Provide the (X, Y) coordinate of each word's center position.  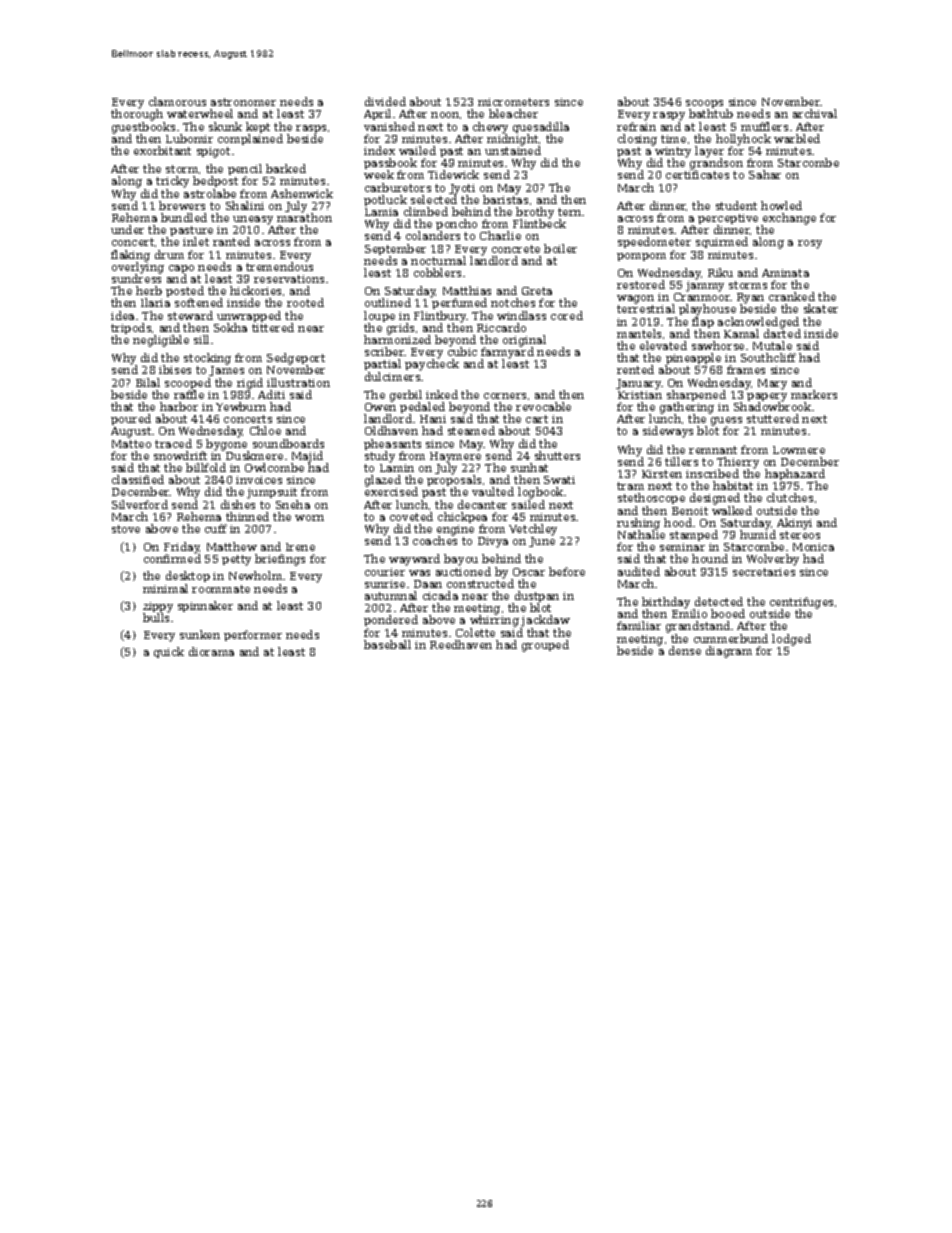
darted (782, 333)
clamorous (177, 101)
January (638, 384)
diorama (211, 651)
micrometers (513, 102)
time (673, 139)
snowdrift (180, 455)
